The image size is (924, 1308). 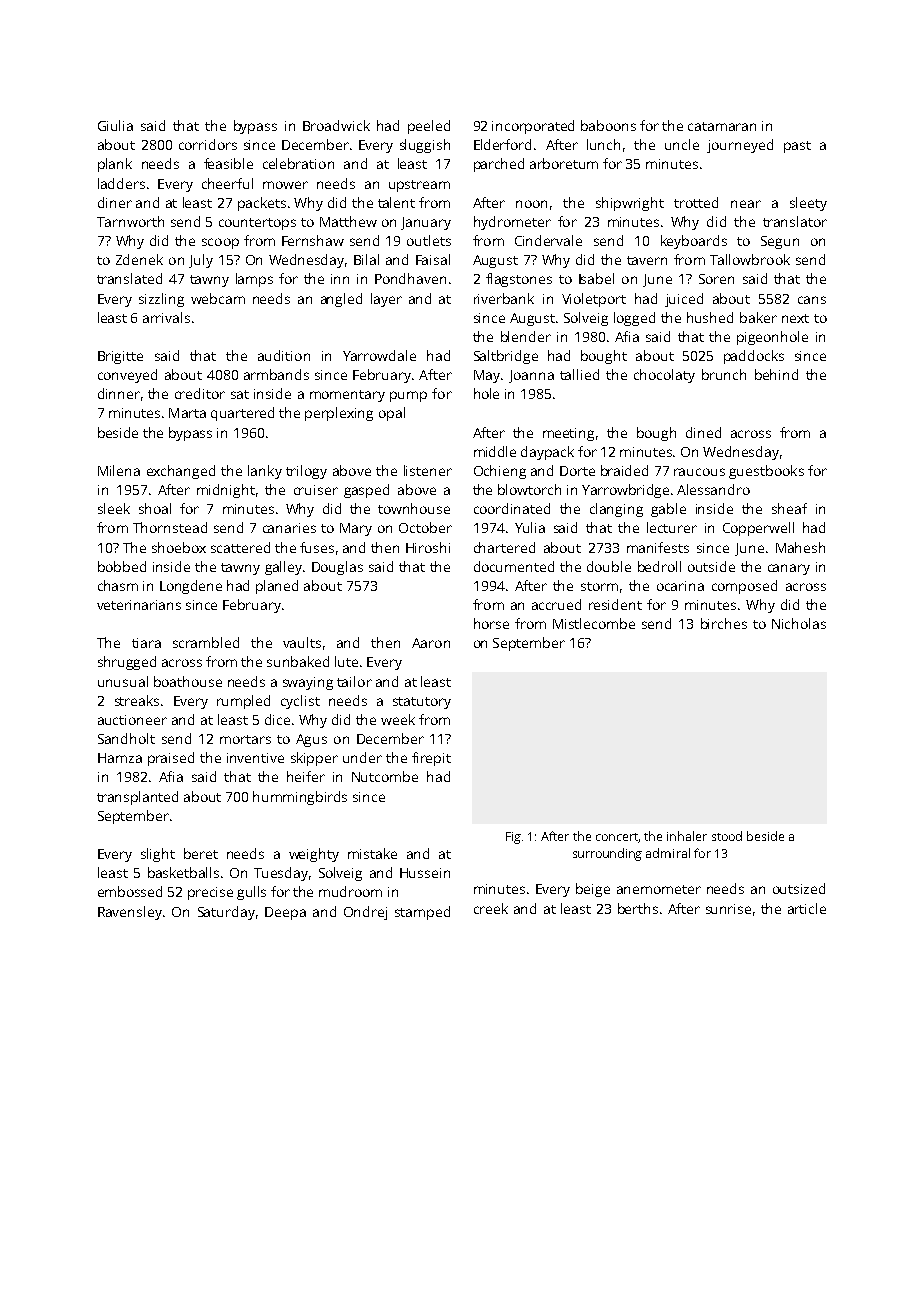 I want to click on incorporated, so click(x=533, y=127).
